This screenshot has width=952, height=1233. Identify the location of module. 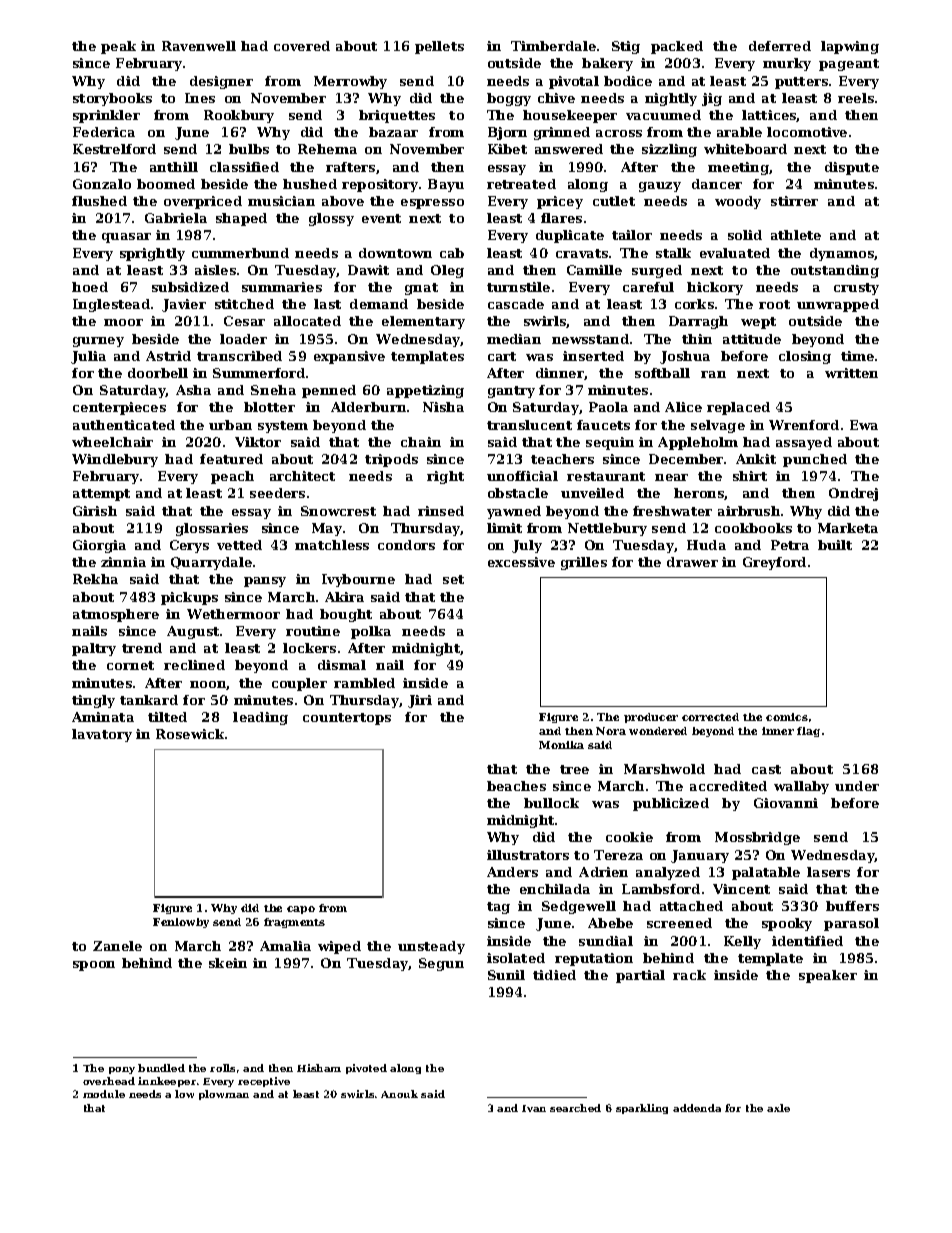
(104, 1094).
